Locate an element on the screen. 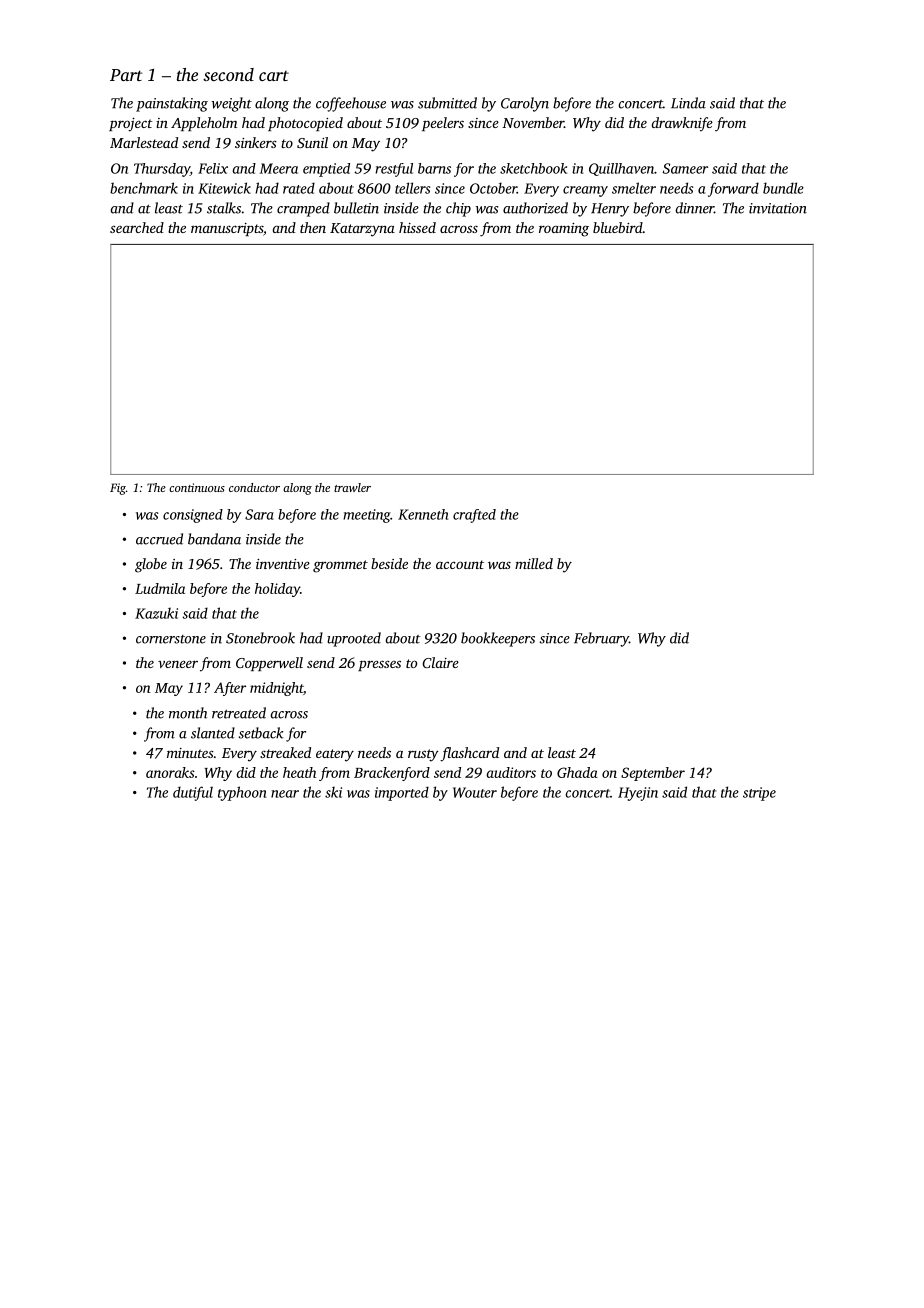 The height and width of the screenshot is (1308, 924). invitation is located at coordinates (778, 208).
